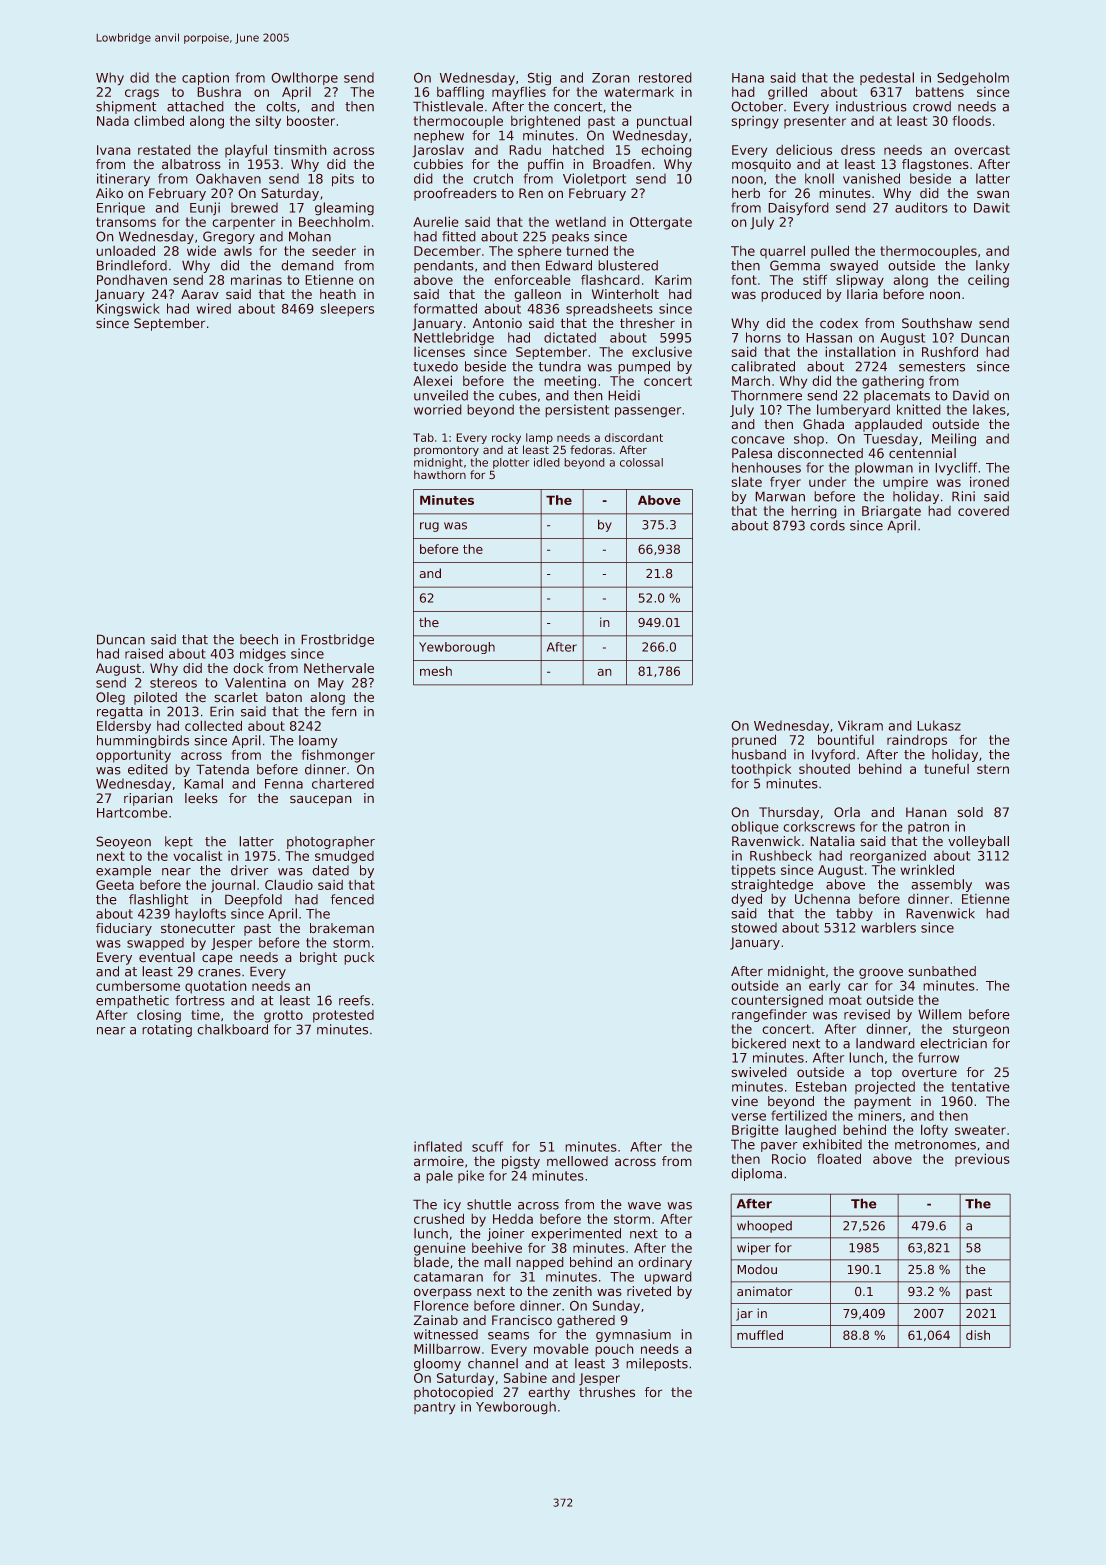 This image has width=1106, height=1565. Describe the element at coordinates (950, 351) in the image. I see `Rushford` at that location.
